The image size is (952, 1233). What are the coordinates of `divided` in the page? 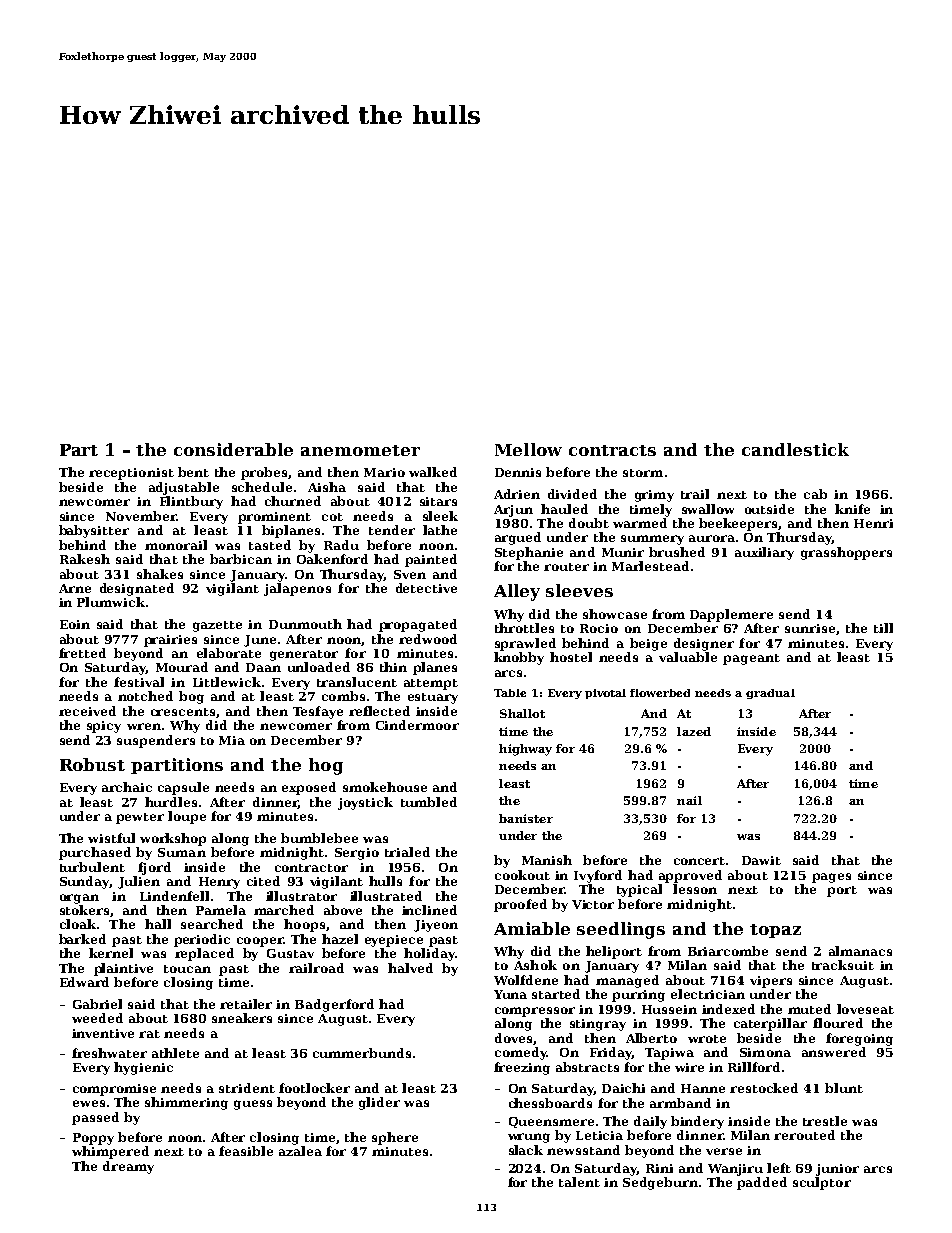 It's located at (572, 494).
